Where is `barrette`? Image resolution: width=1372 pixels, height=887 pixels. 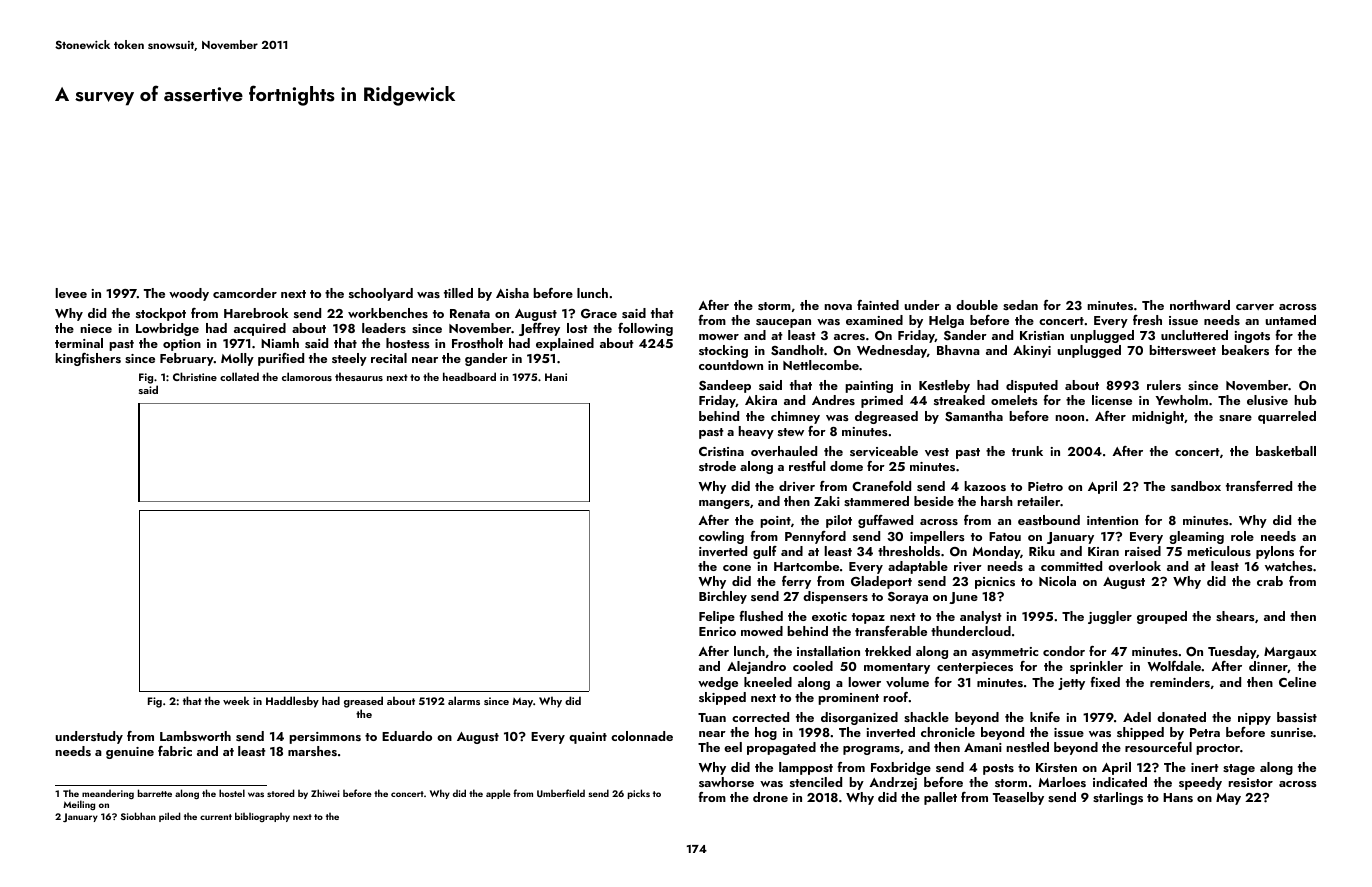 barrette is located at coordinates (155, 793).
